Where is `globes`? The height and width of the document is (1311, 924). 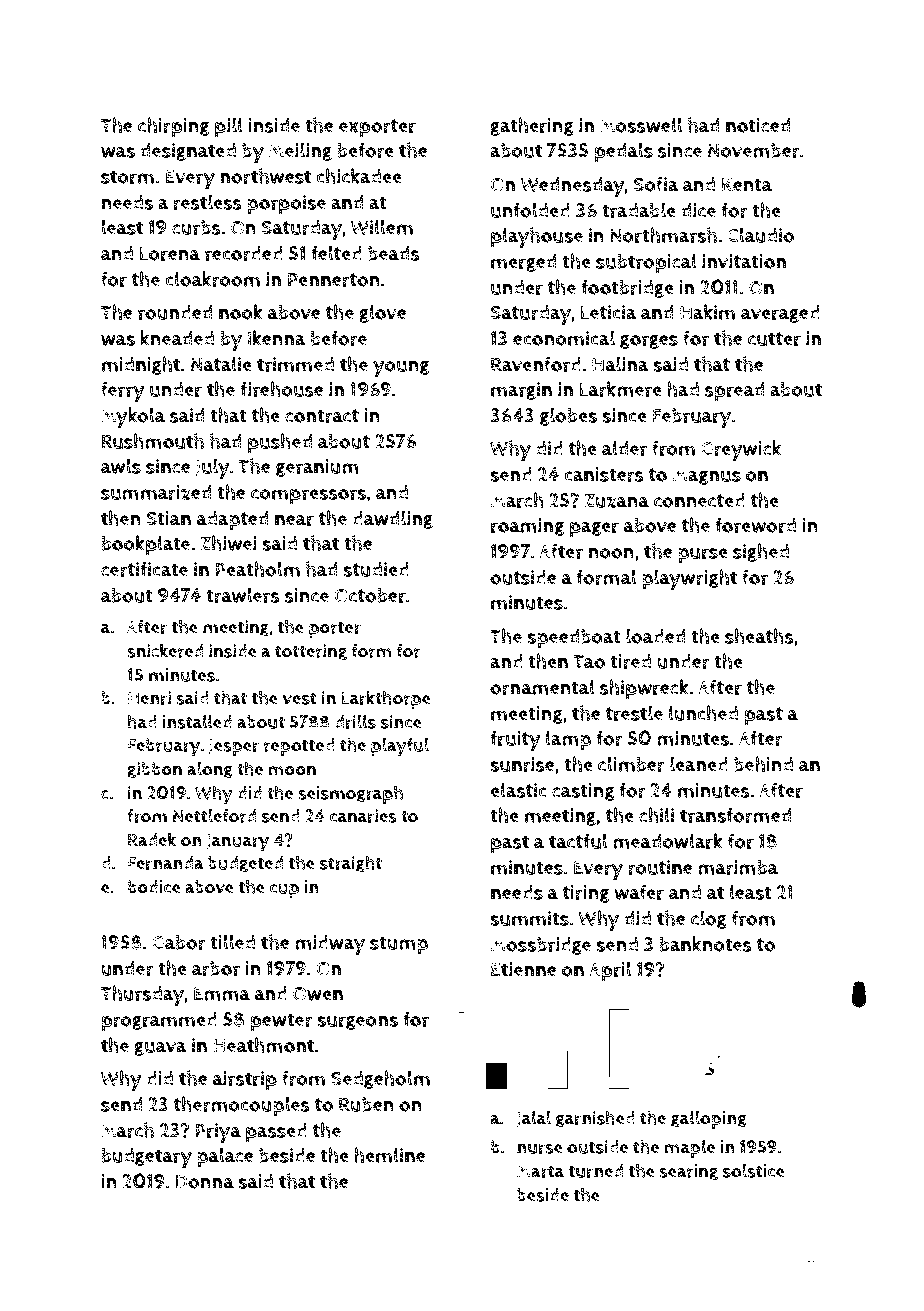 globes is located at coordinates (568, 416).
